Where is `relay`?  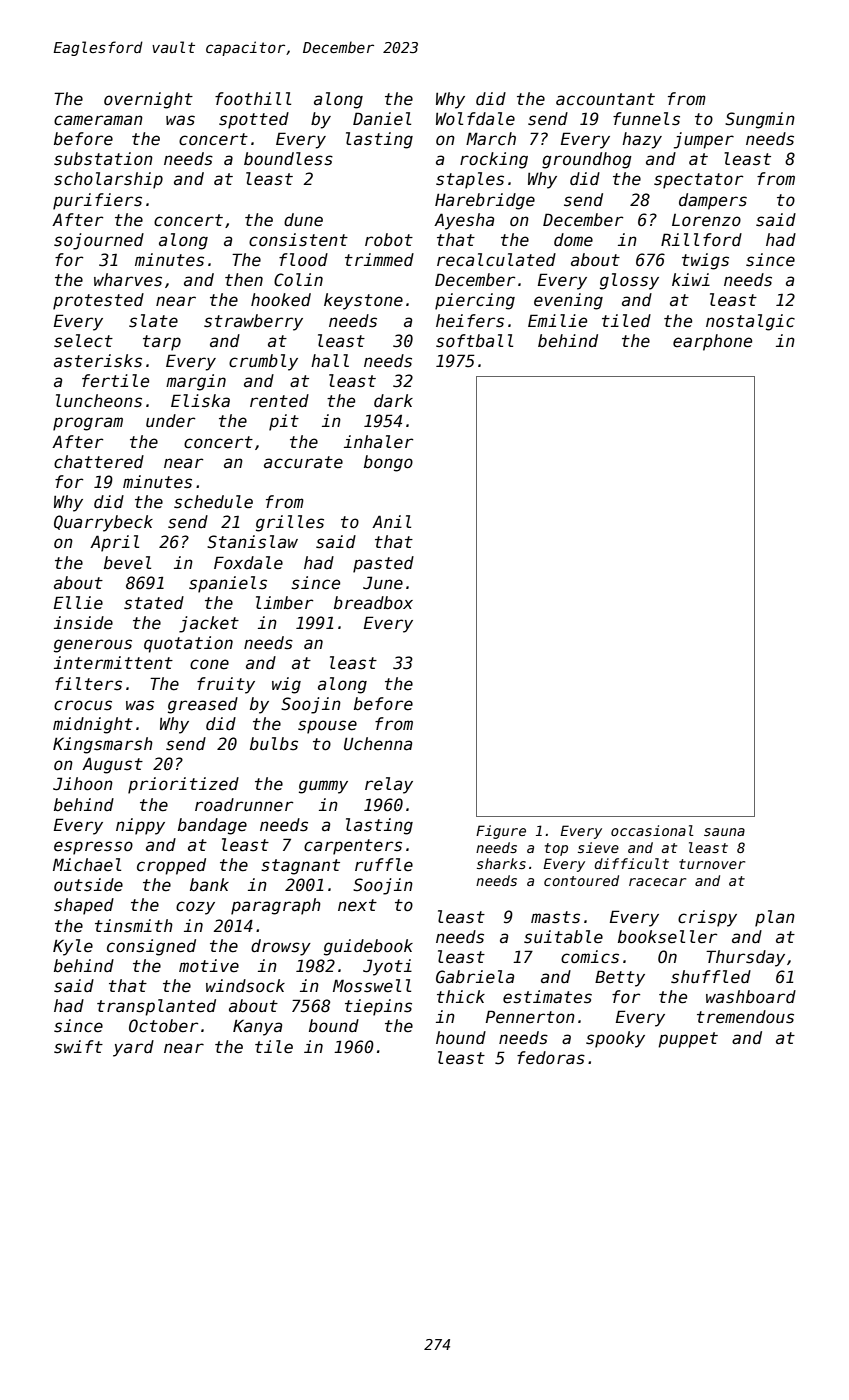 relay is located at coordinates (389, 785).
